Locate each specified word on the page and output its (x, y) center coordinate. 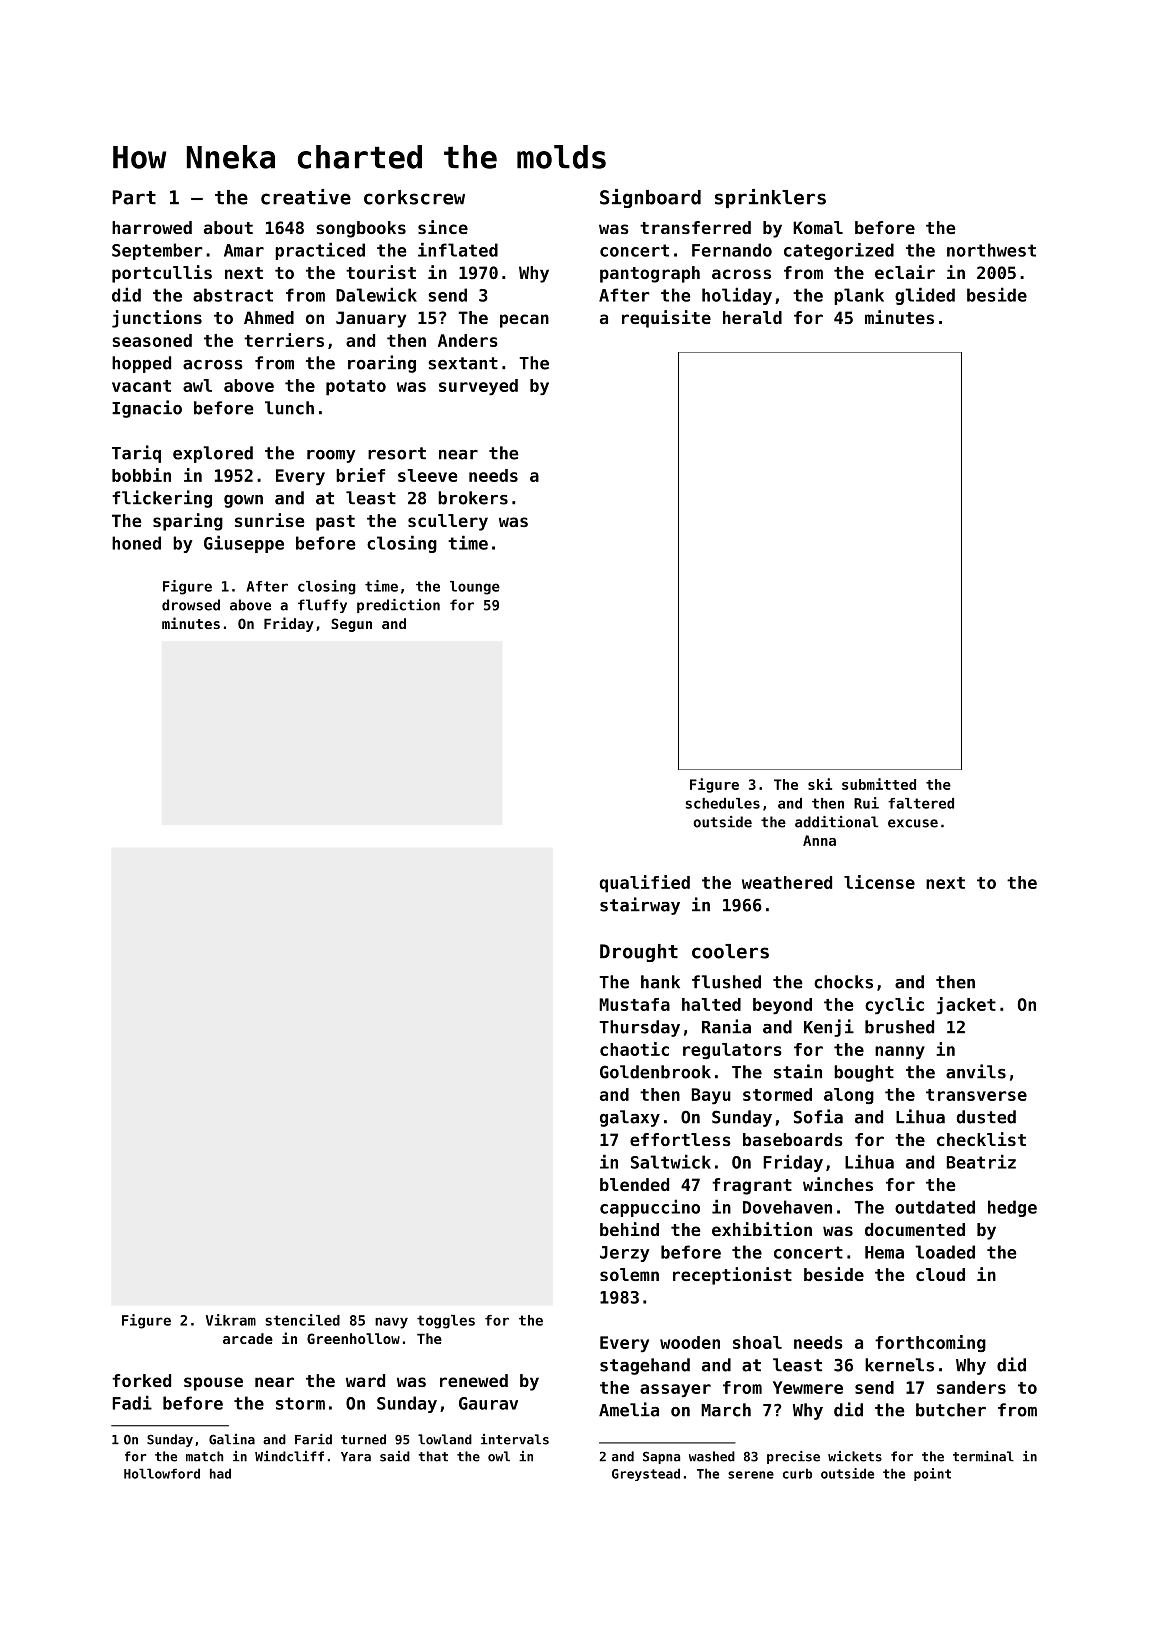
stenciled (303, 1320)
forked (141, 1380)
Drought (639, 953)
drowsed (191, 605)
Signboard (650, 198)
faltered (921, 803)
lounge (475, 588)
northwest (991, 250)
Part (134, 197)
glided (925, 296)
